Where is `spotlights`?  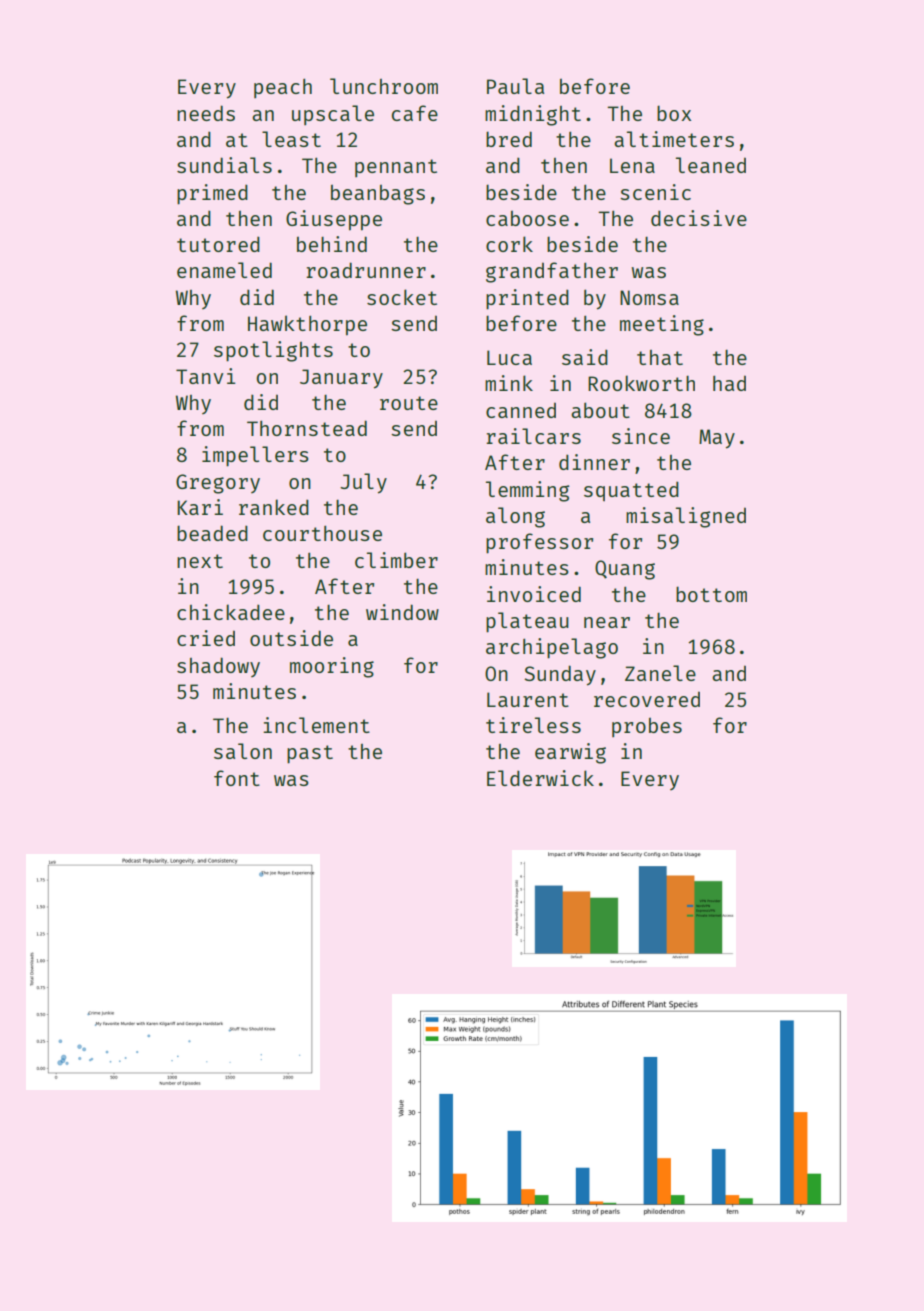
spotlights is located at coordinates (273, 351).
